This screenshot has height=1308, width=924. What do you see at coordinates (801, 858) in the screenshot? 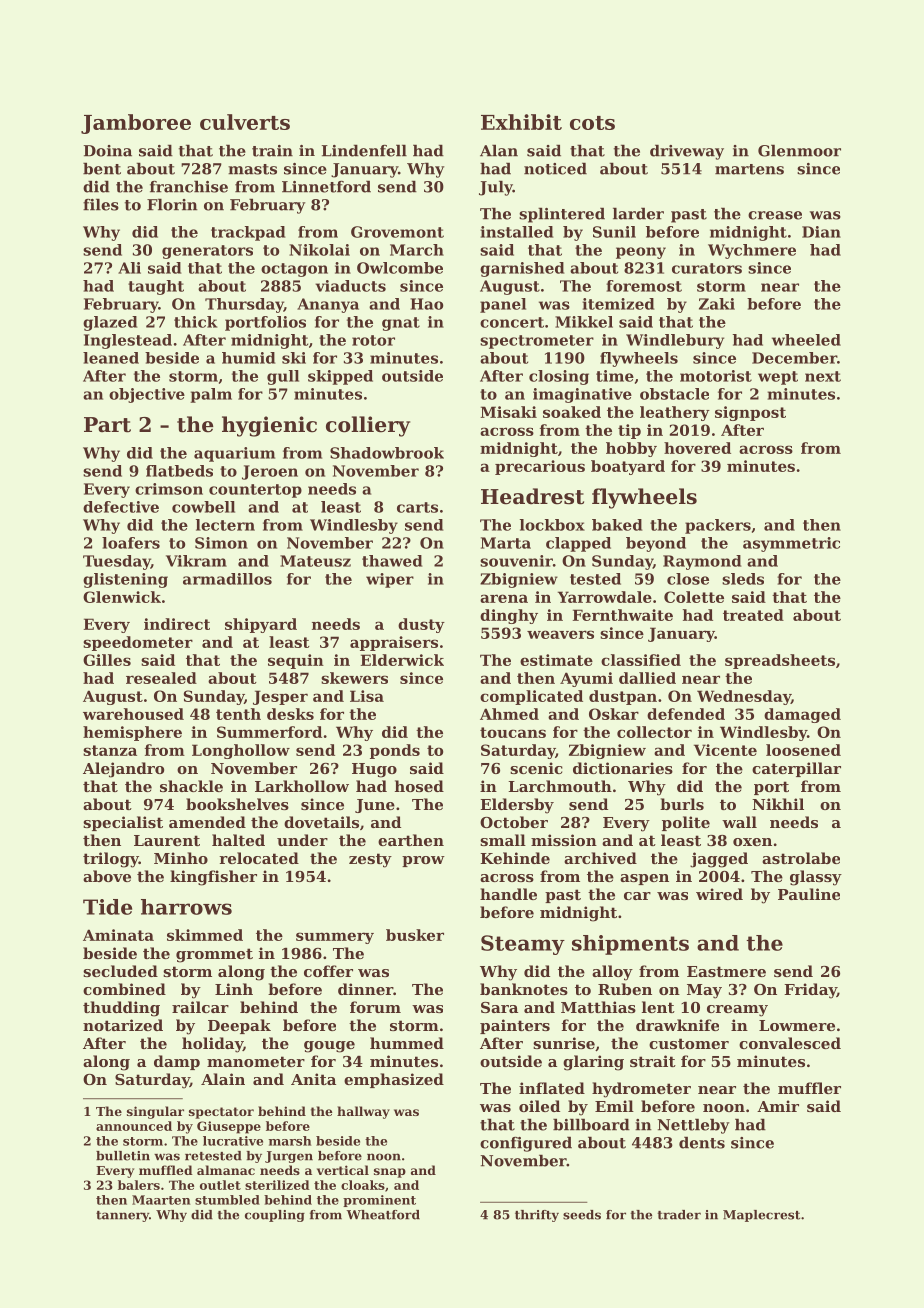
I see `astrolabe` at bounding box center [801, 858].
